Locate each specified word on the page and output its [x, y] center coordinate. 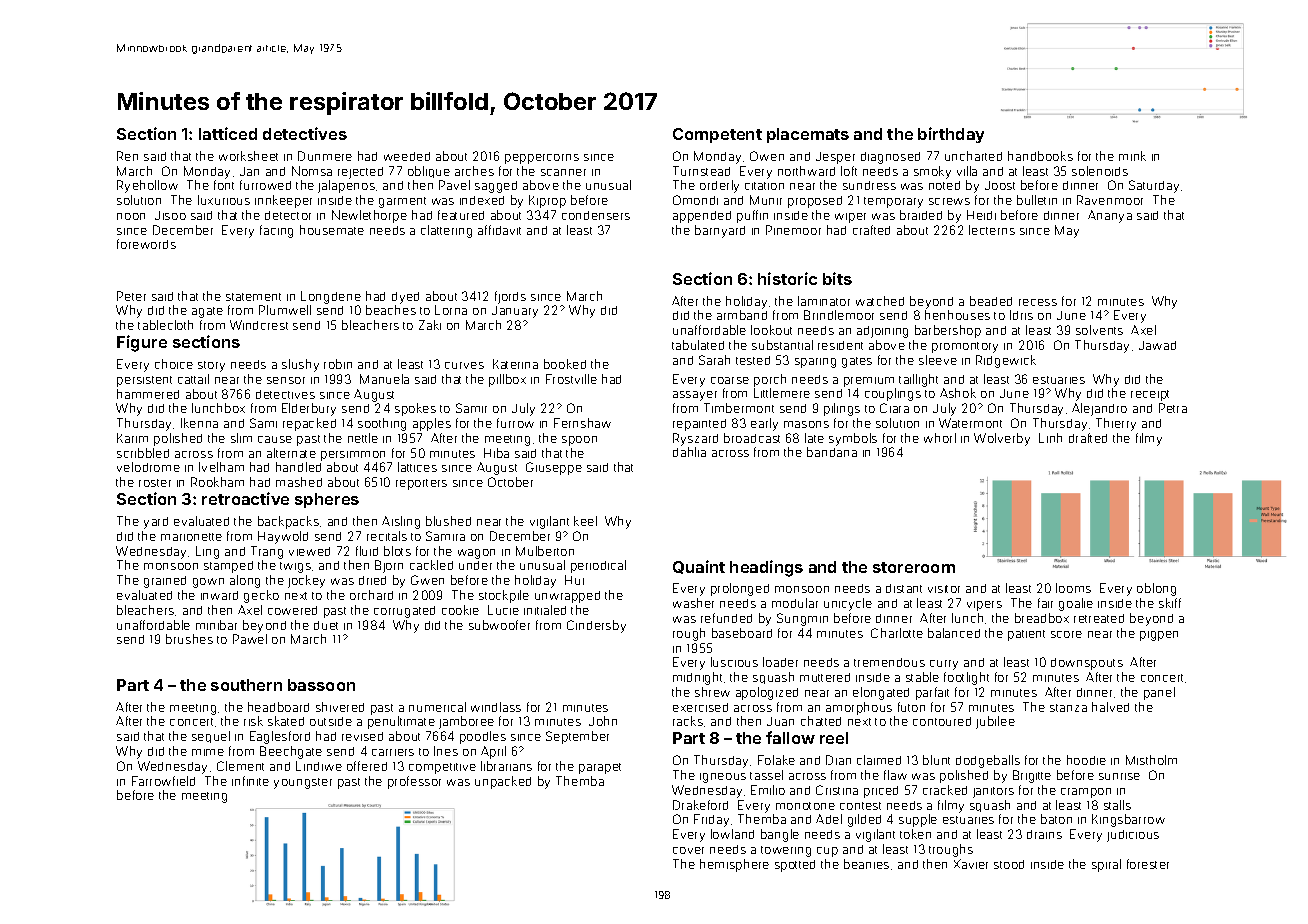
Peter [131, 296]
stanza [1068, 708]
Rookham [217, 482]
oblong [1156, 589]
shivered [340, 707]
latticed [228, 133]
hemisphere [734, 865]
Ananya [1110, 216]
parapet [600, 768]
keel [585, 521]
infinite [250, 781]
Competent [717, 135]
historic [787, 278]
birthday [951, 135]
